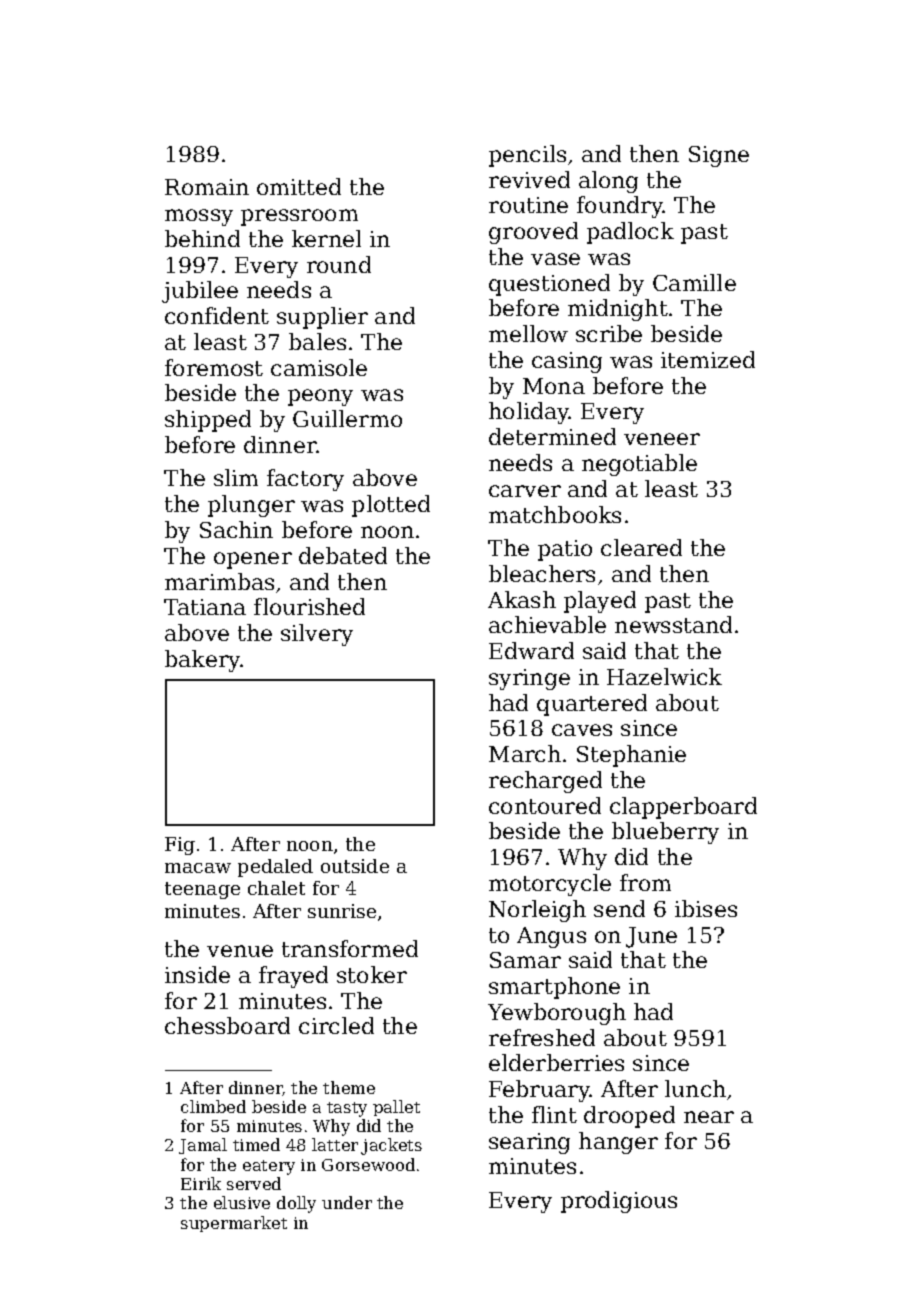  I want to click on Romain, so click(207, 187).
